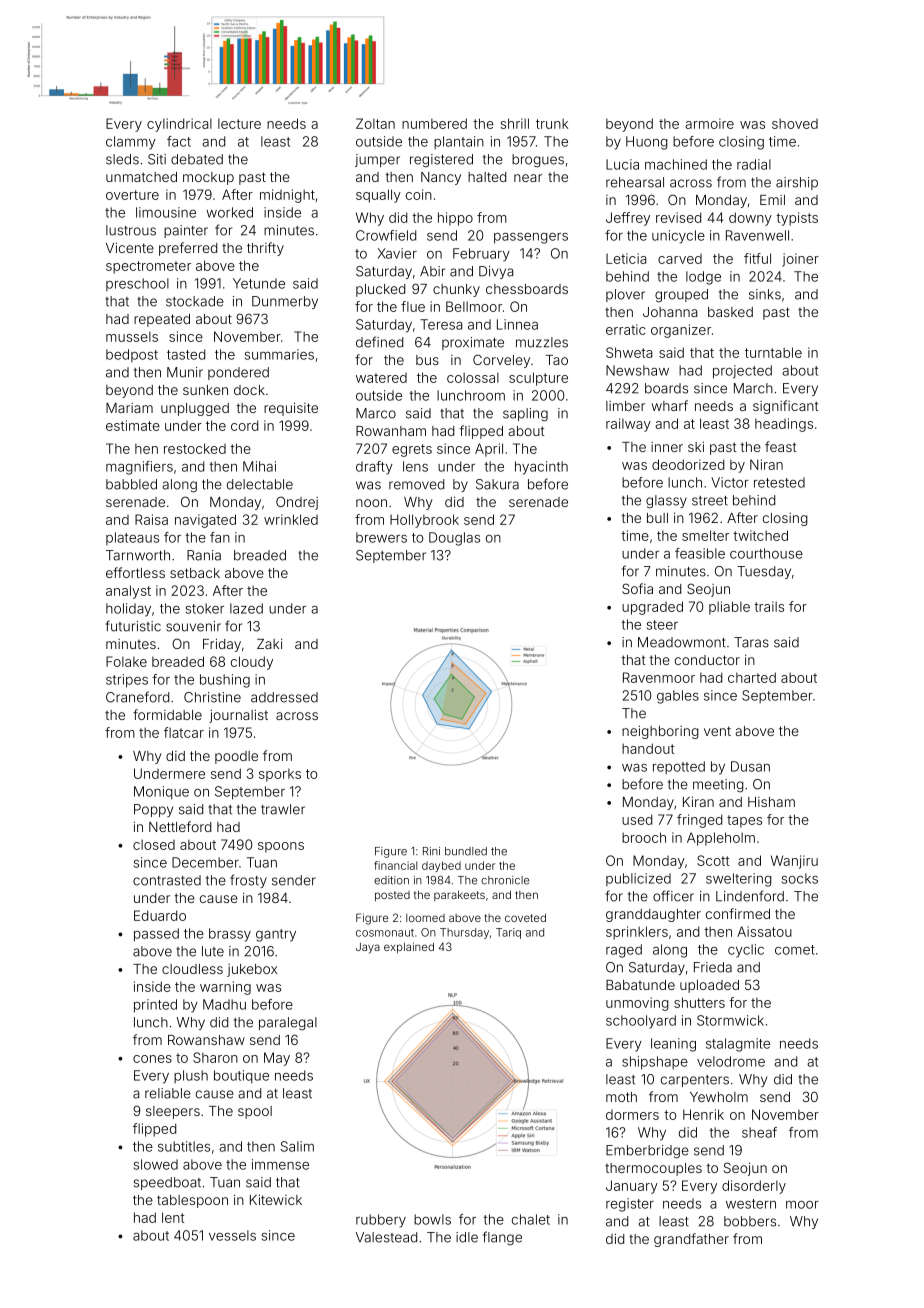  I want to click on grandfather, so click(691, 1240).
